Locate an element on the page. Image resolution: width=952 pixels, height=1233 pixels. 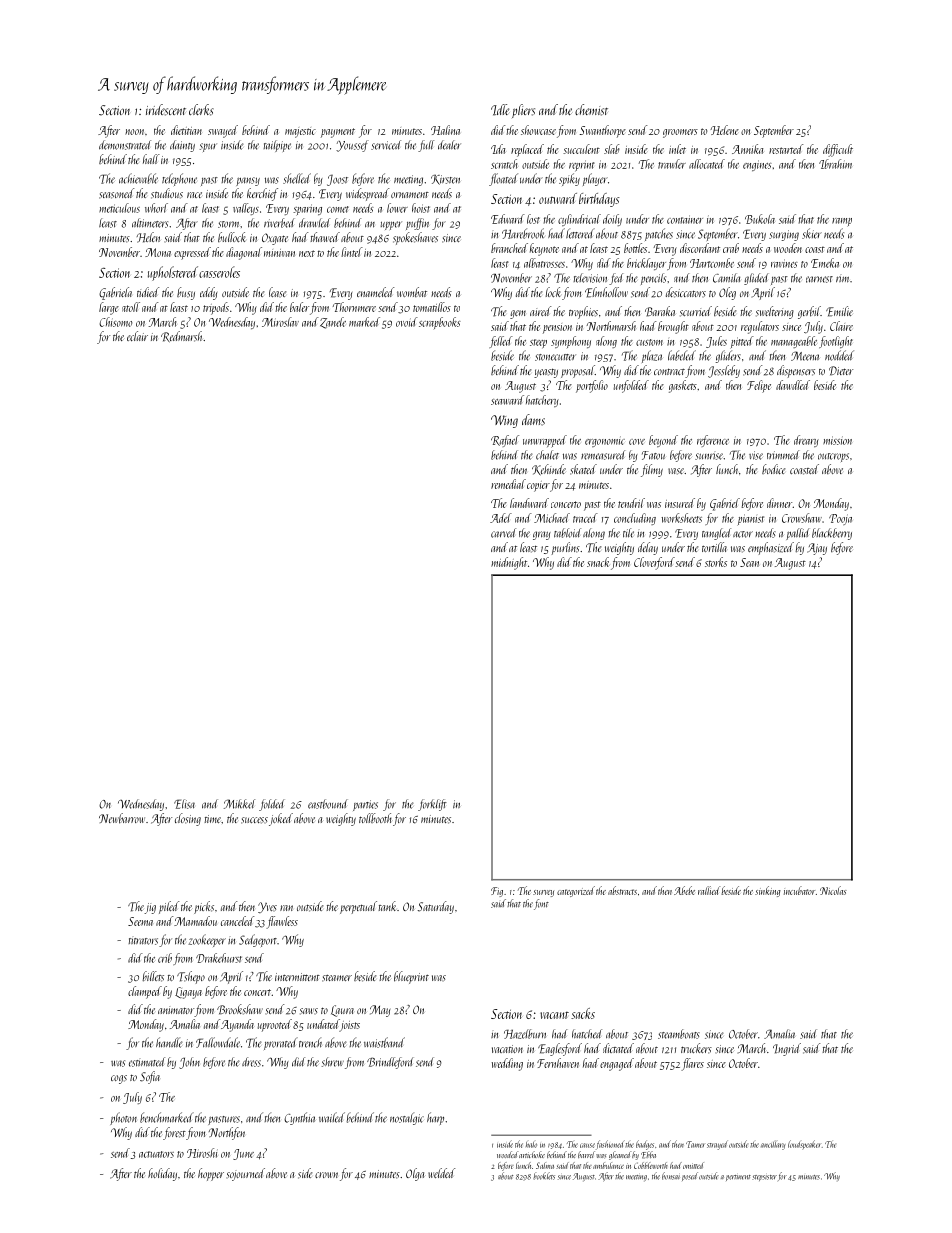
Adel is located at coordinates (501, 518).
